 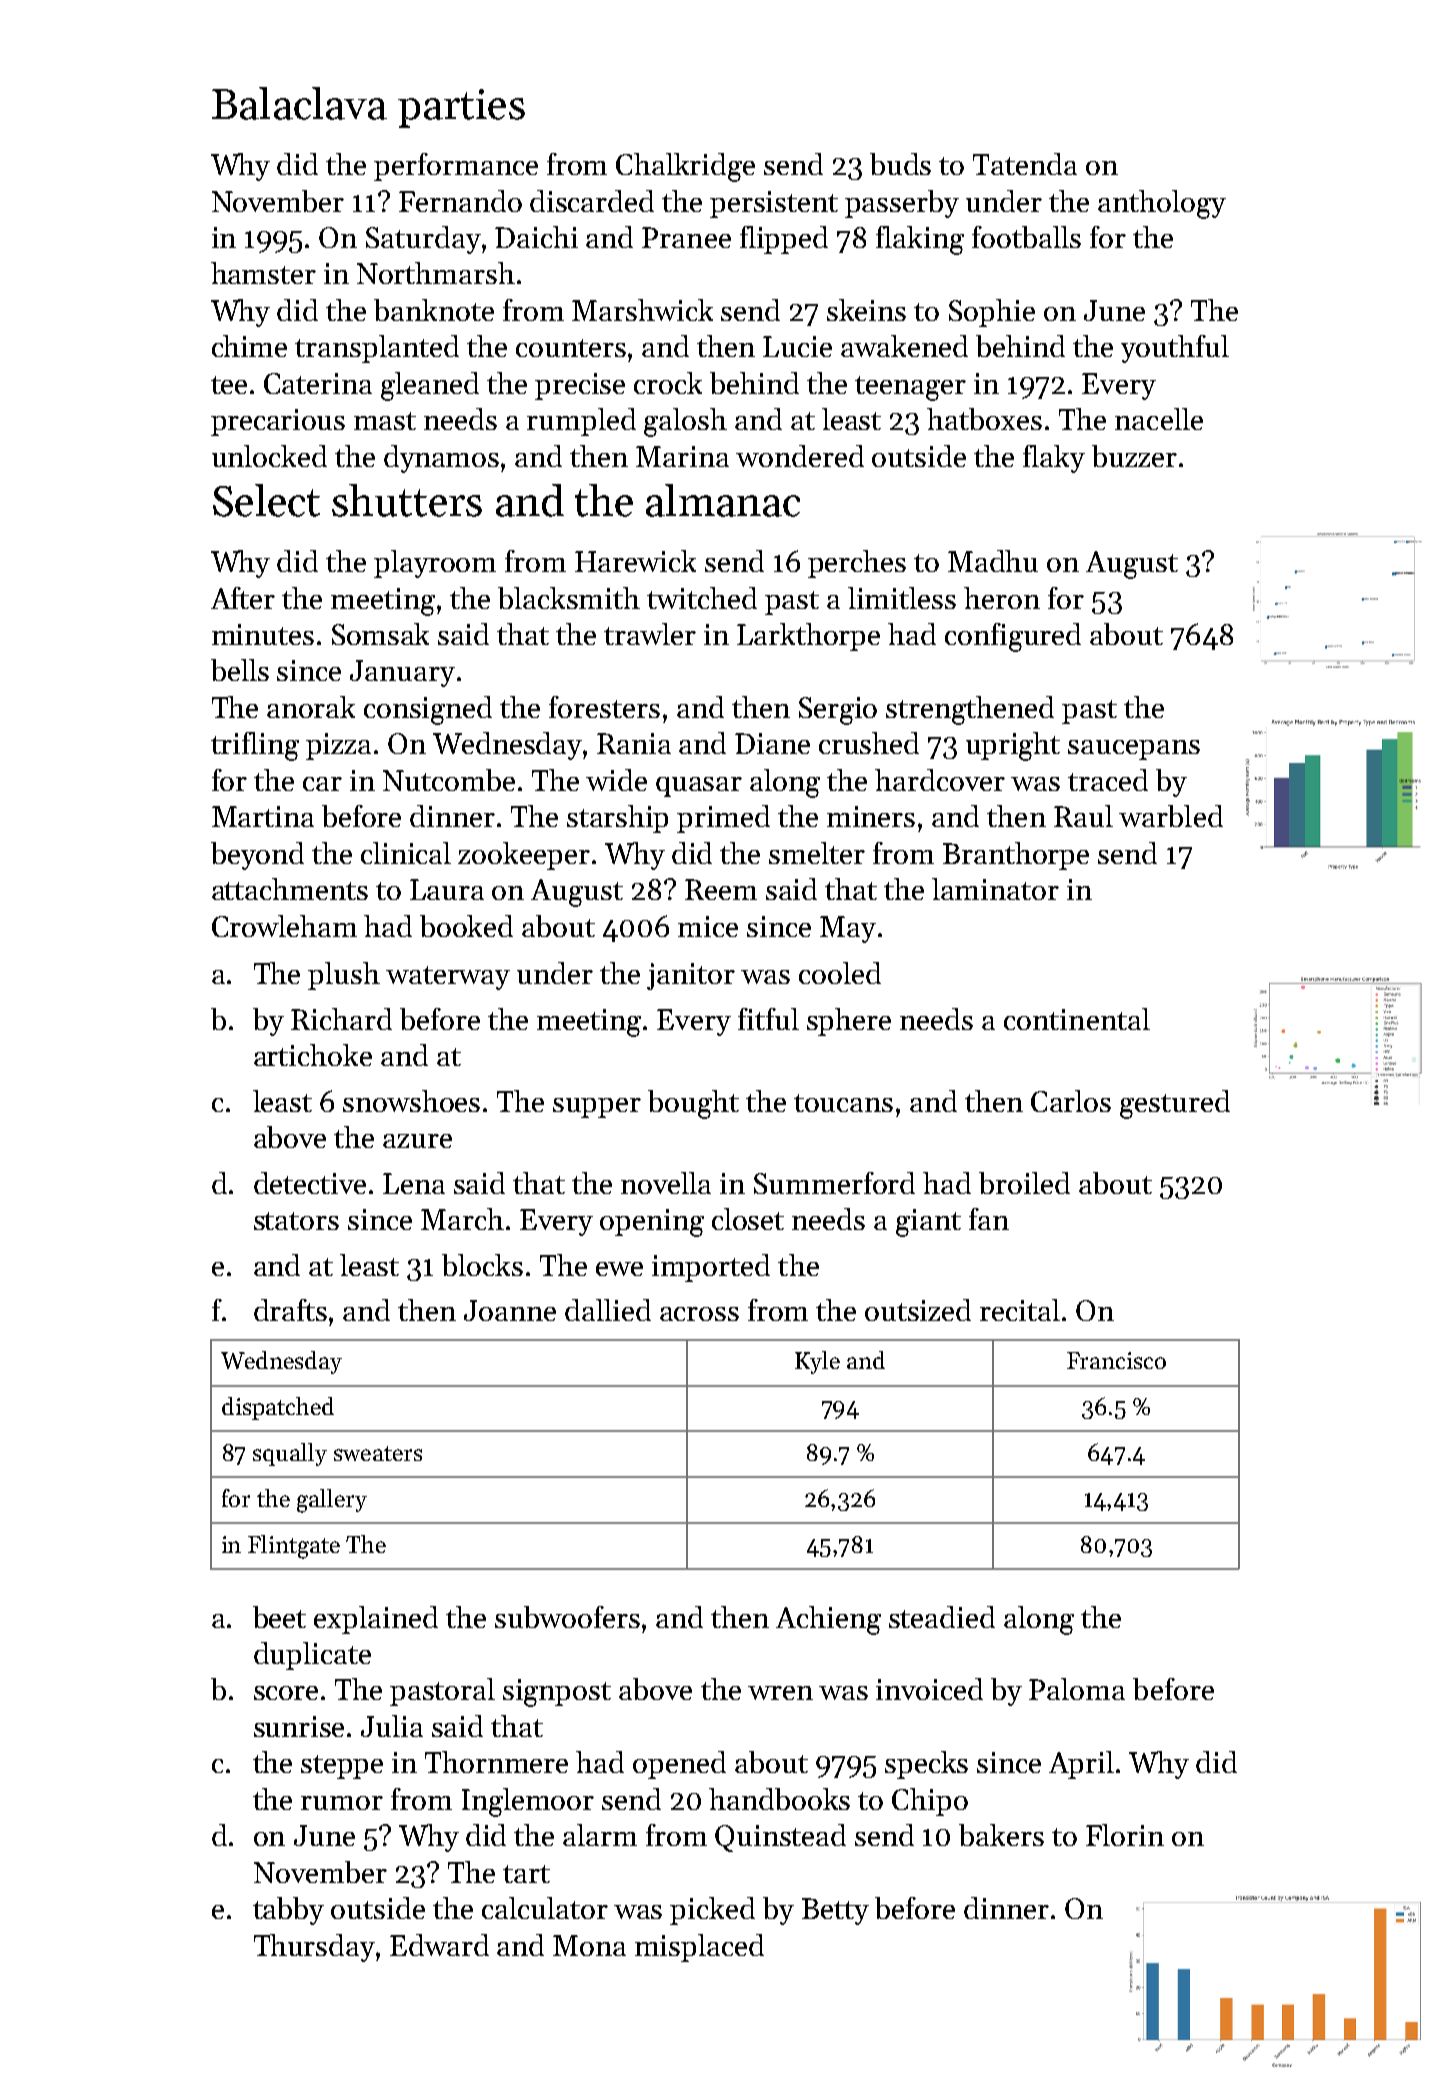 I want to click on twitched, so click(x=702, y=598).
